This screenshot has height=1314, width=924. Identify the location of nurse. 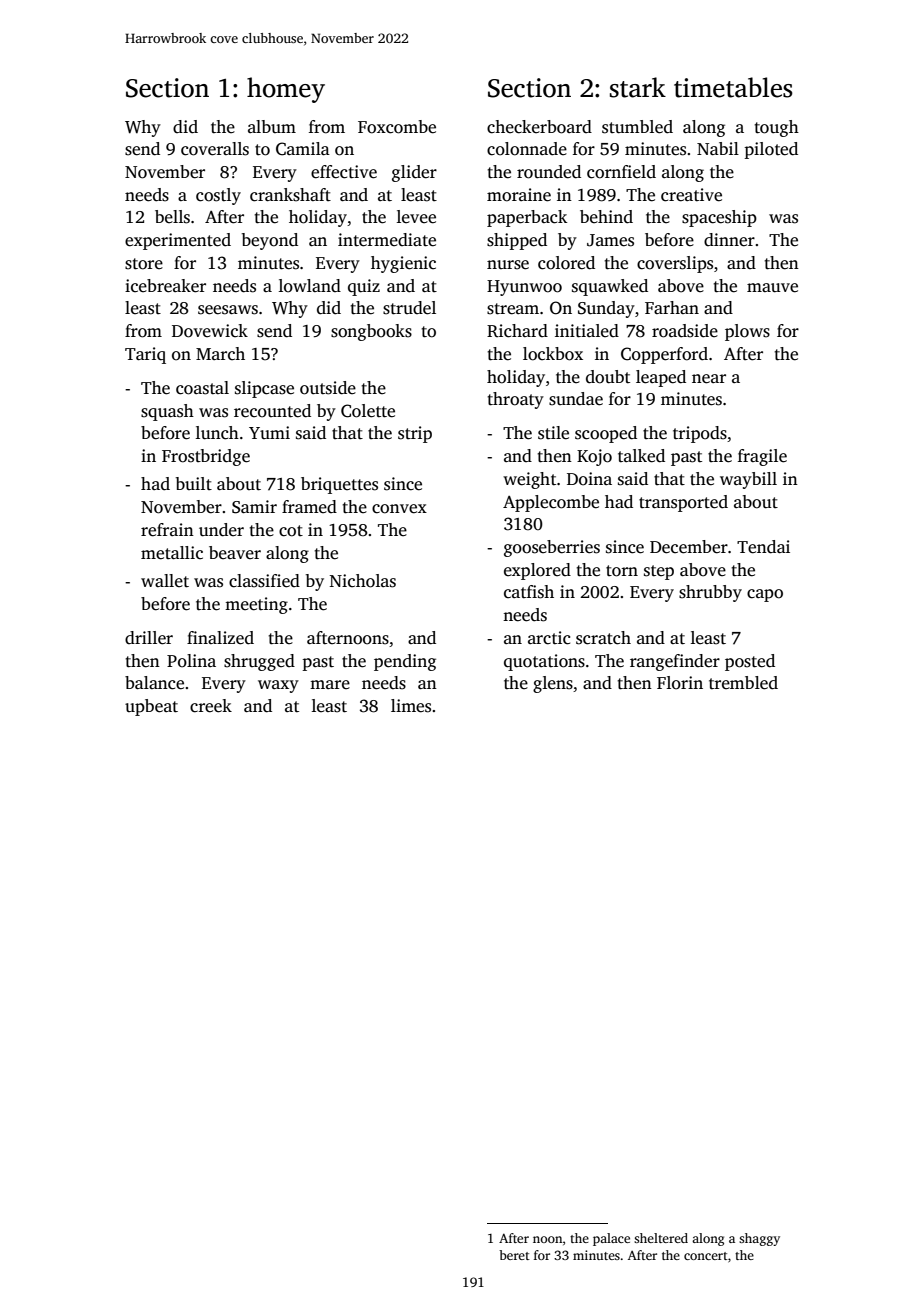
(508, 265).
